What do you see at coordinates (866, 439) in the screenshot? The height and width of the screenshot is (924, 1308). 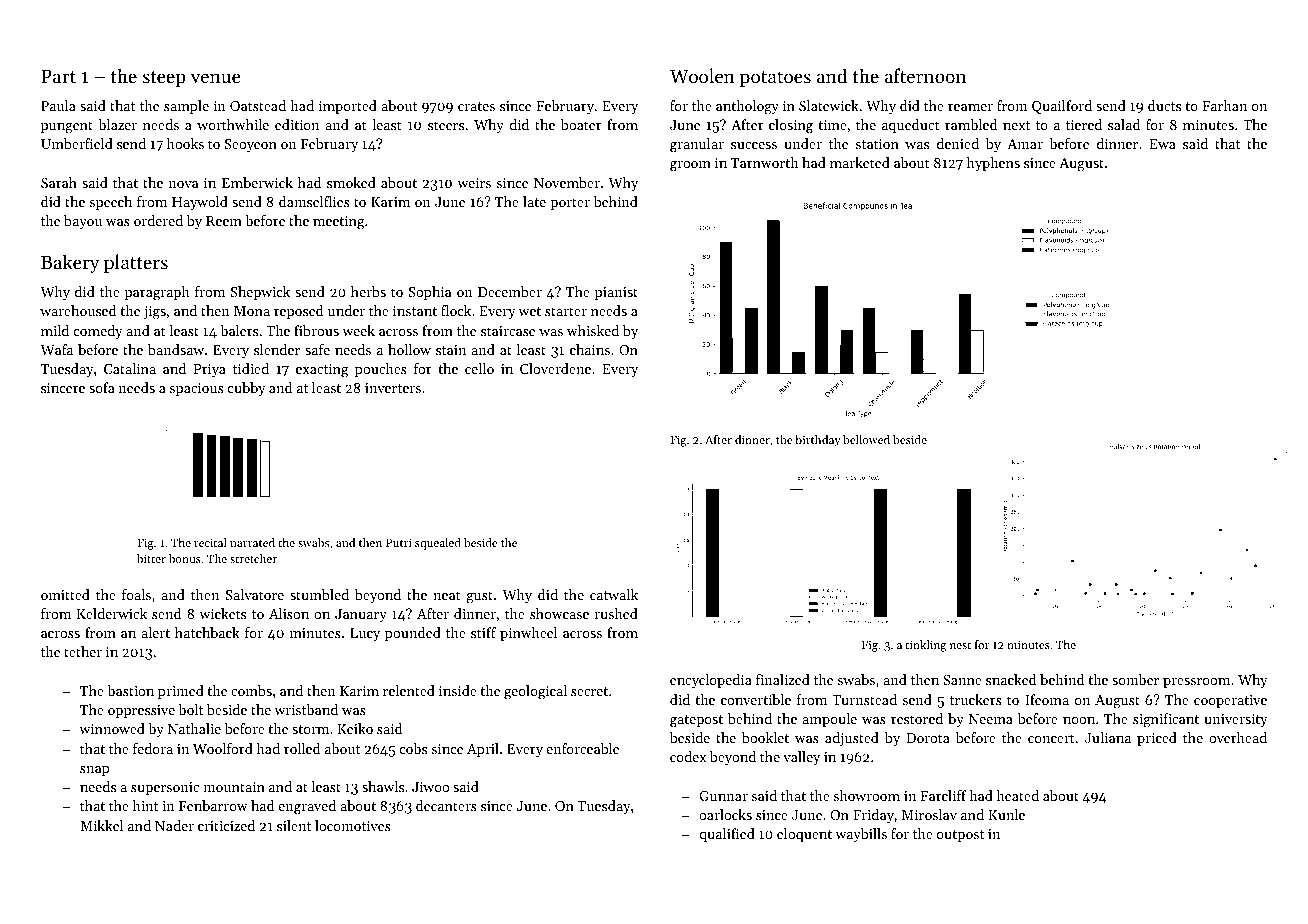 I see `bellowed` at bounding box center [866, 439].
